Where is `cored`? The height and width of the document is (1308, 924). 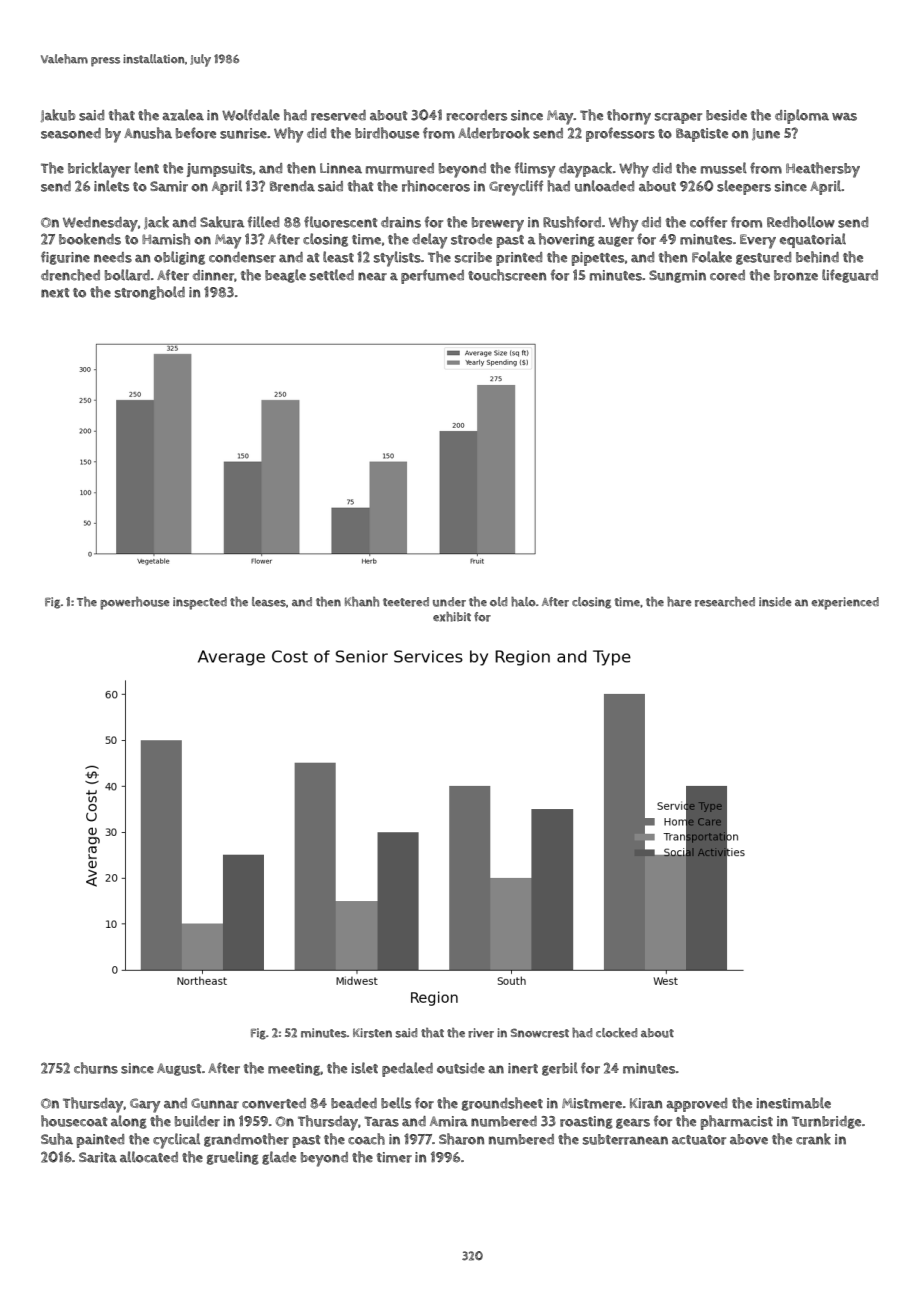 cored is located at coordinates (727, 275).
